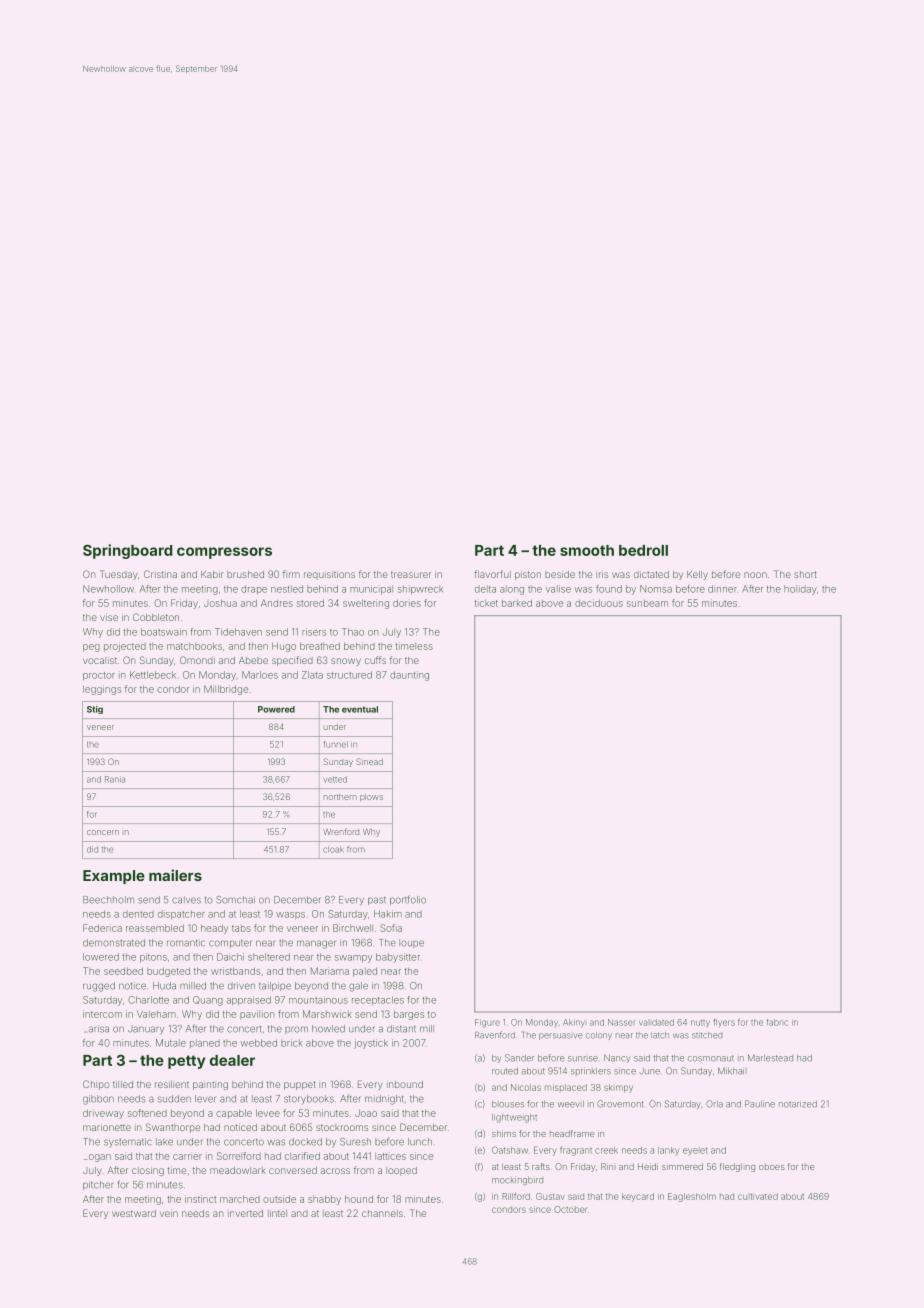 This document has width=924, height=1308. Describe the element at coordinates (341, 831) in the document. I see `Wrenford` at that location.
